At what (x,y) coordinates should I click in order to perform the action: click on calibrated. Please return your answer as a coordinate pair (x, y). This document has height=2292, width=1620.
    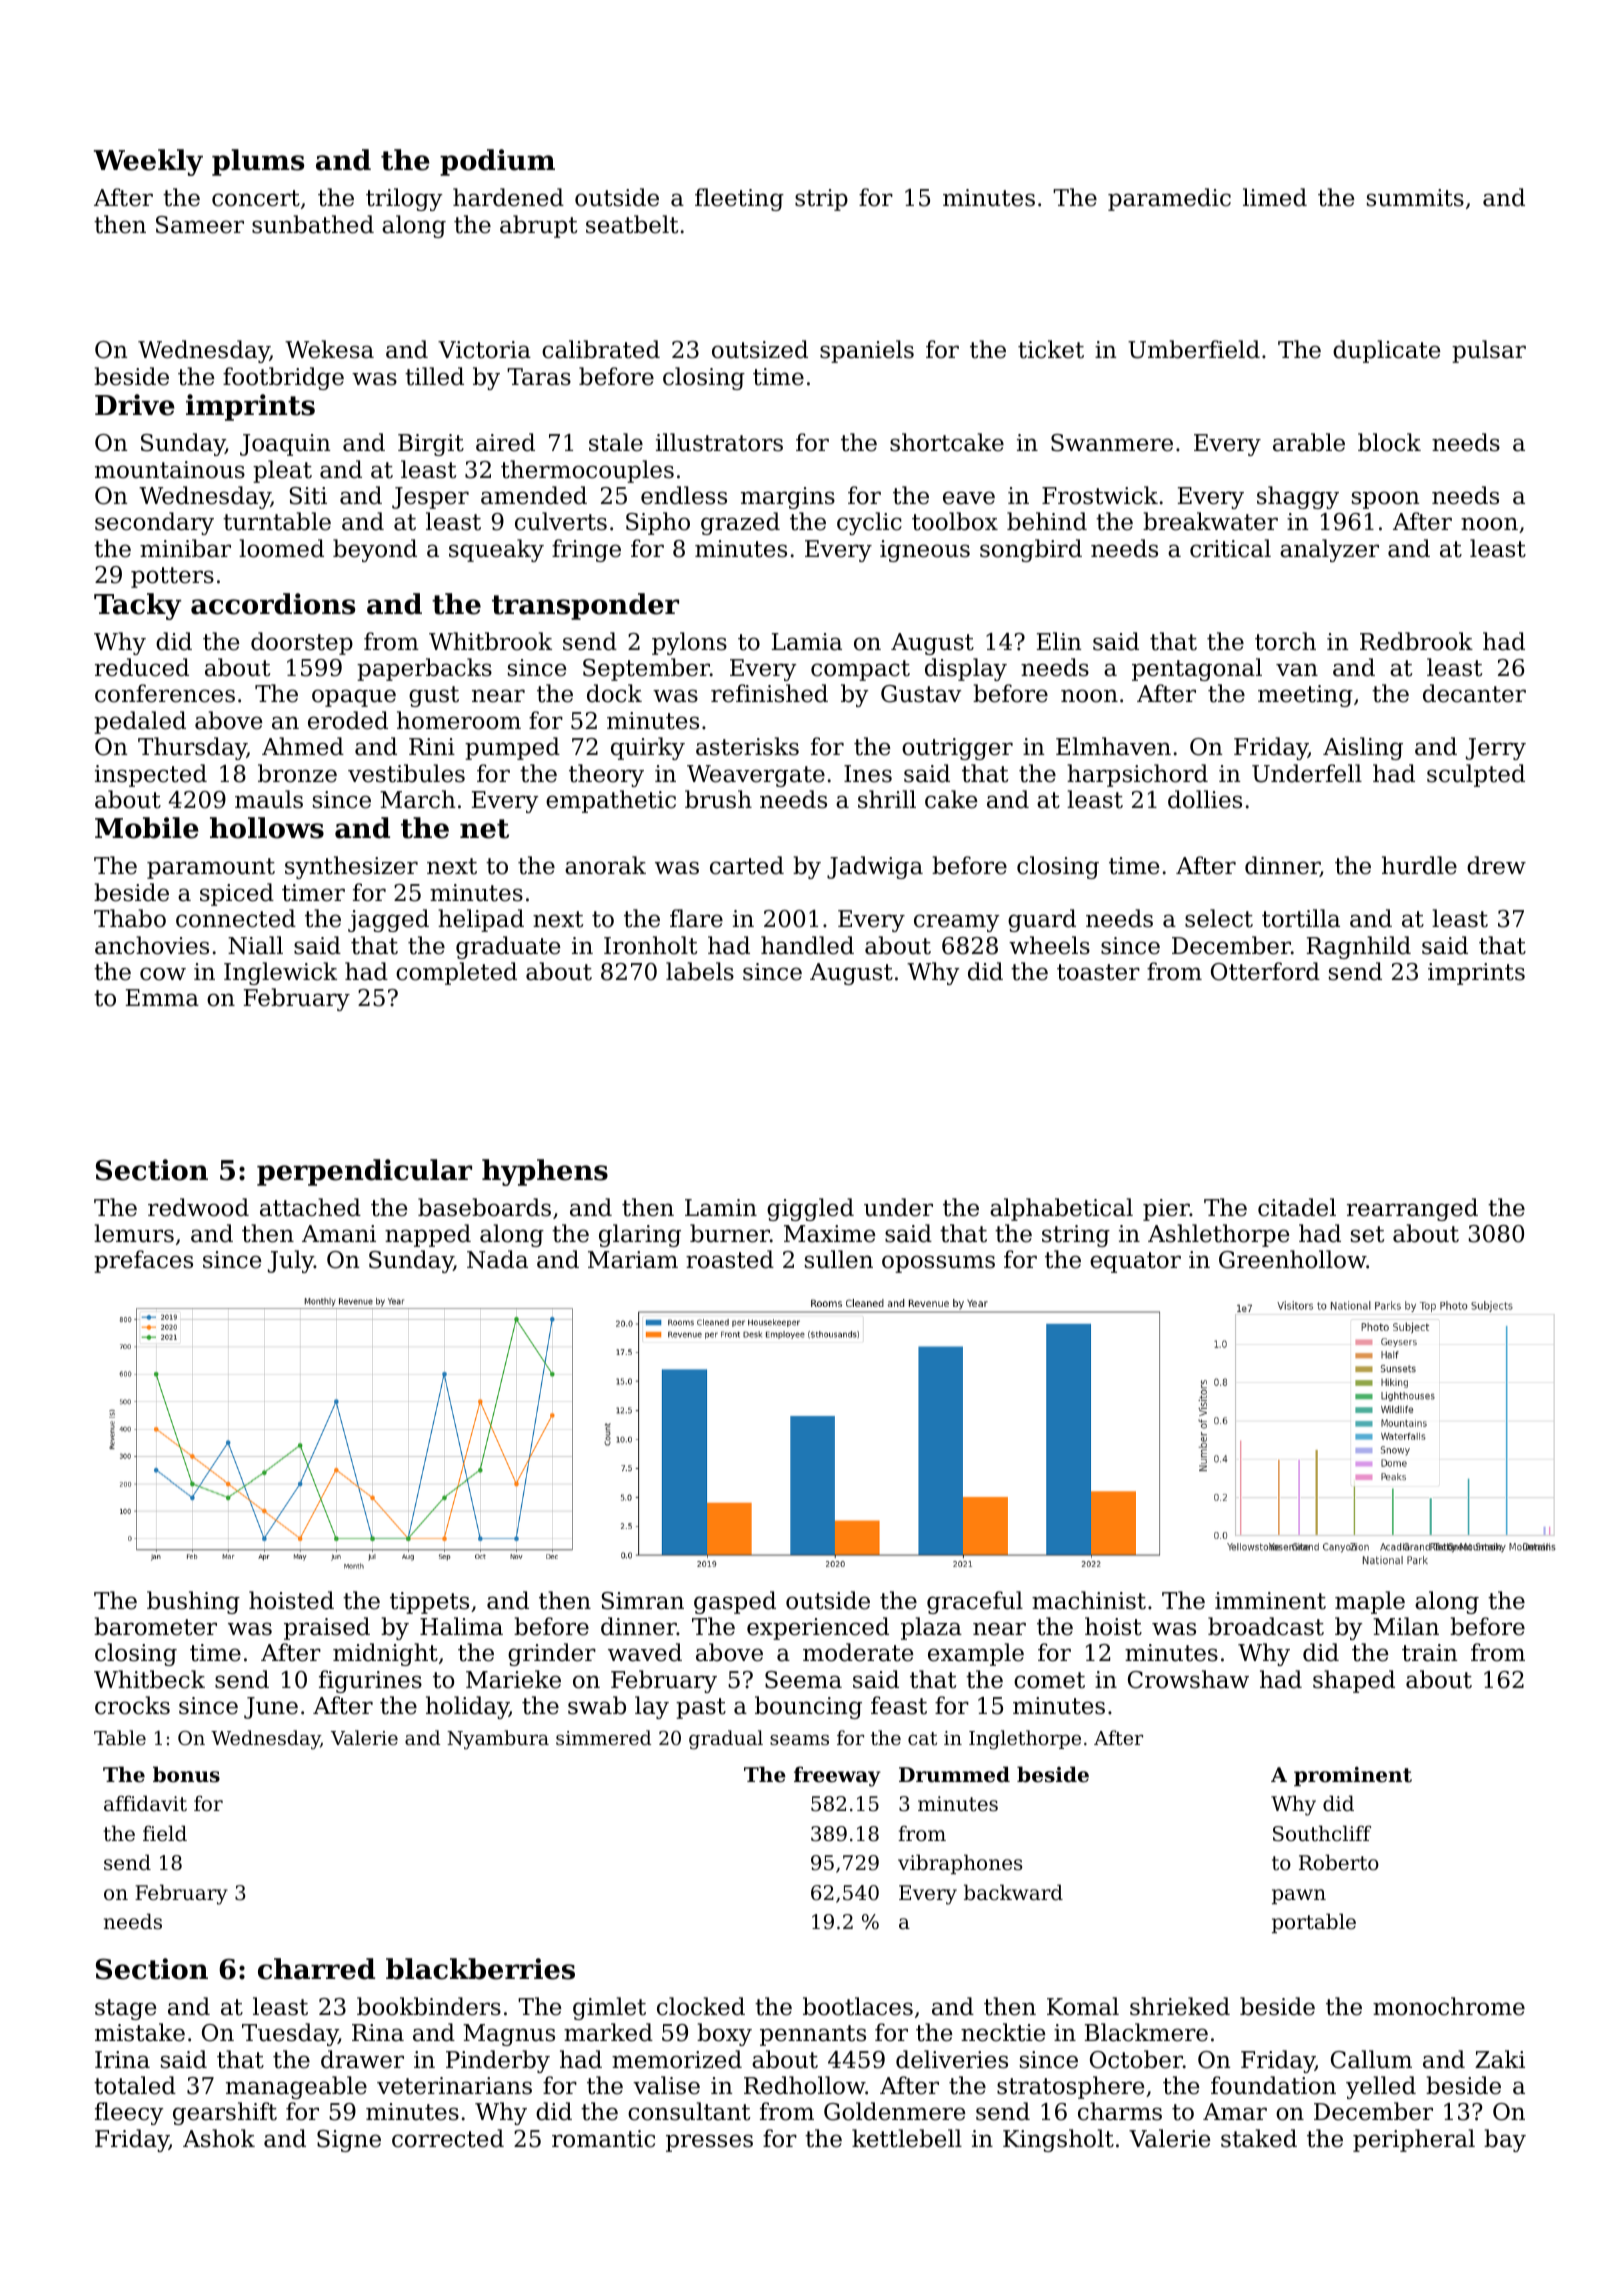
    Looking at the image, I should click on (601, 349).
